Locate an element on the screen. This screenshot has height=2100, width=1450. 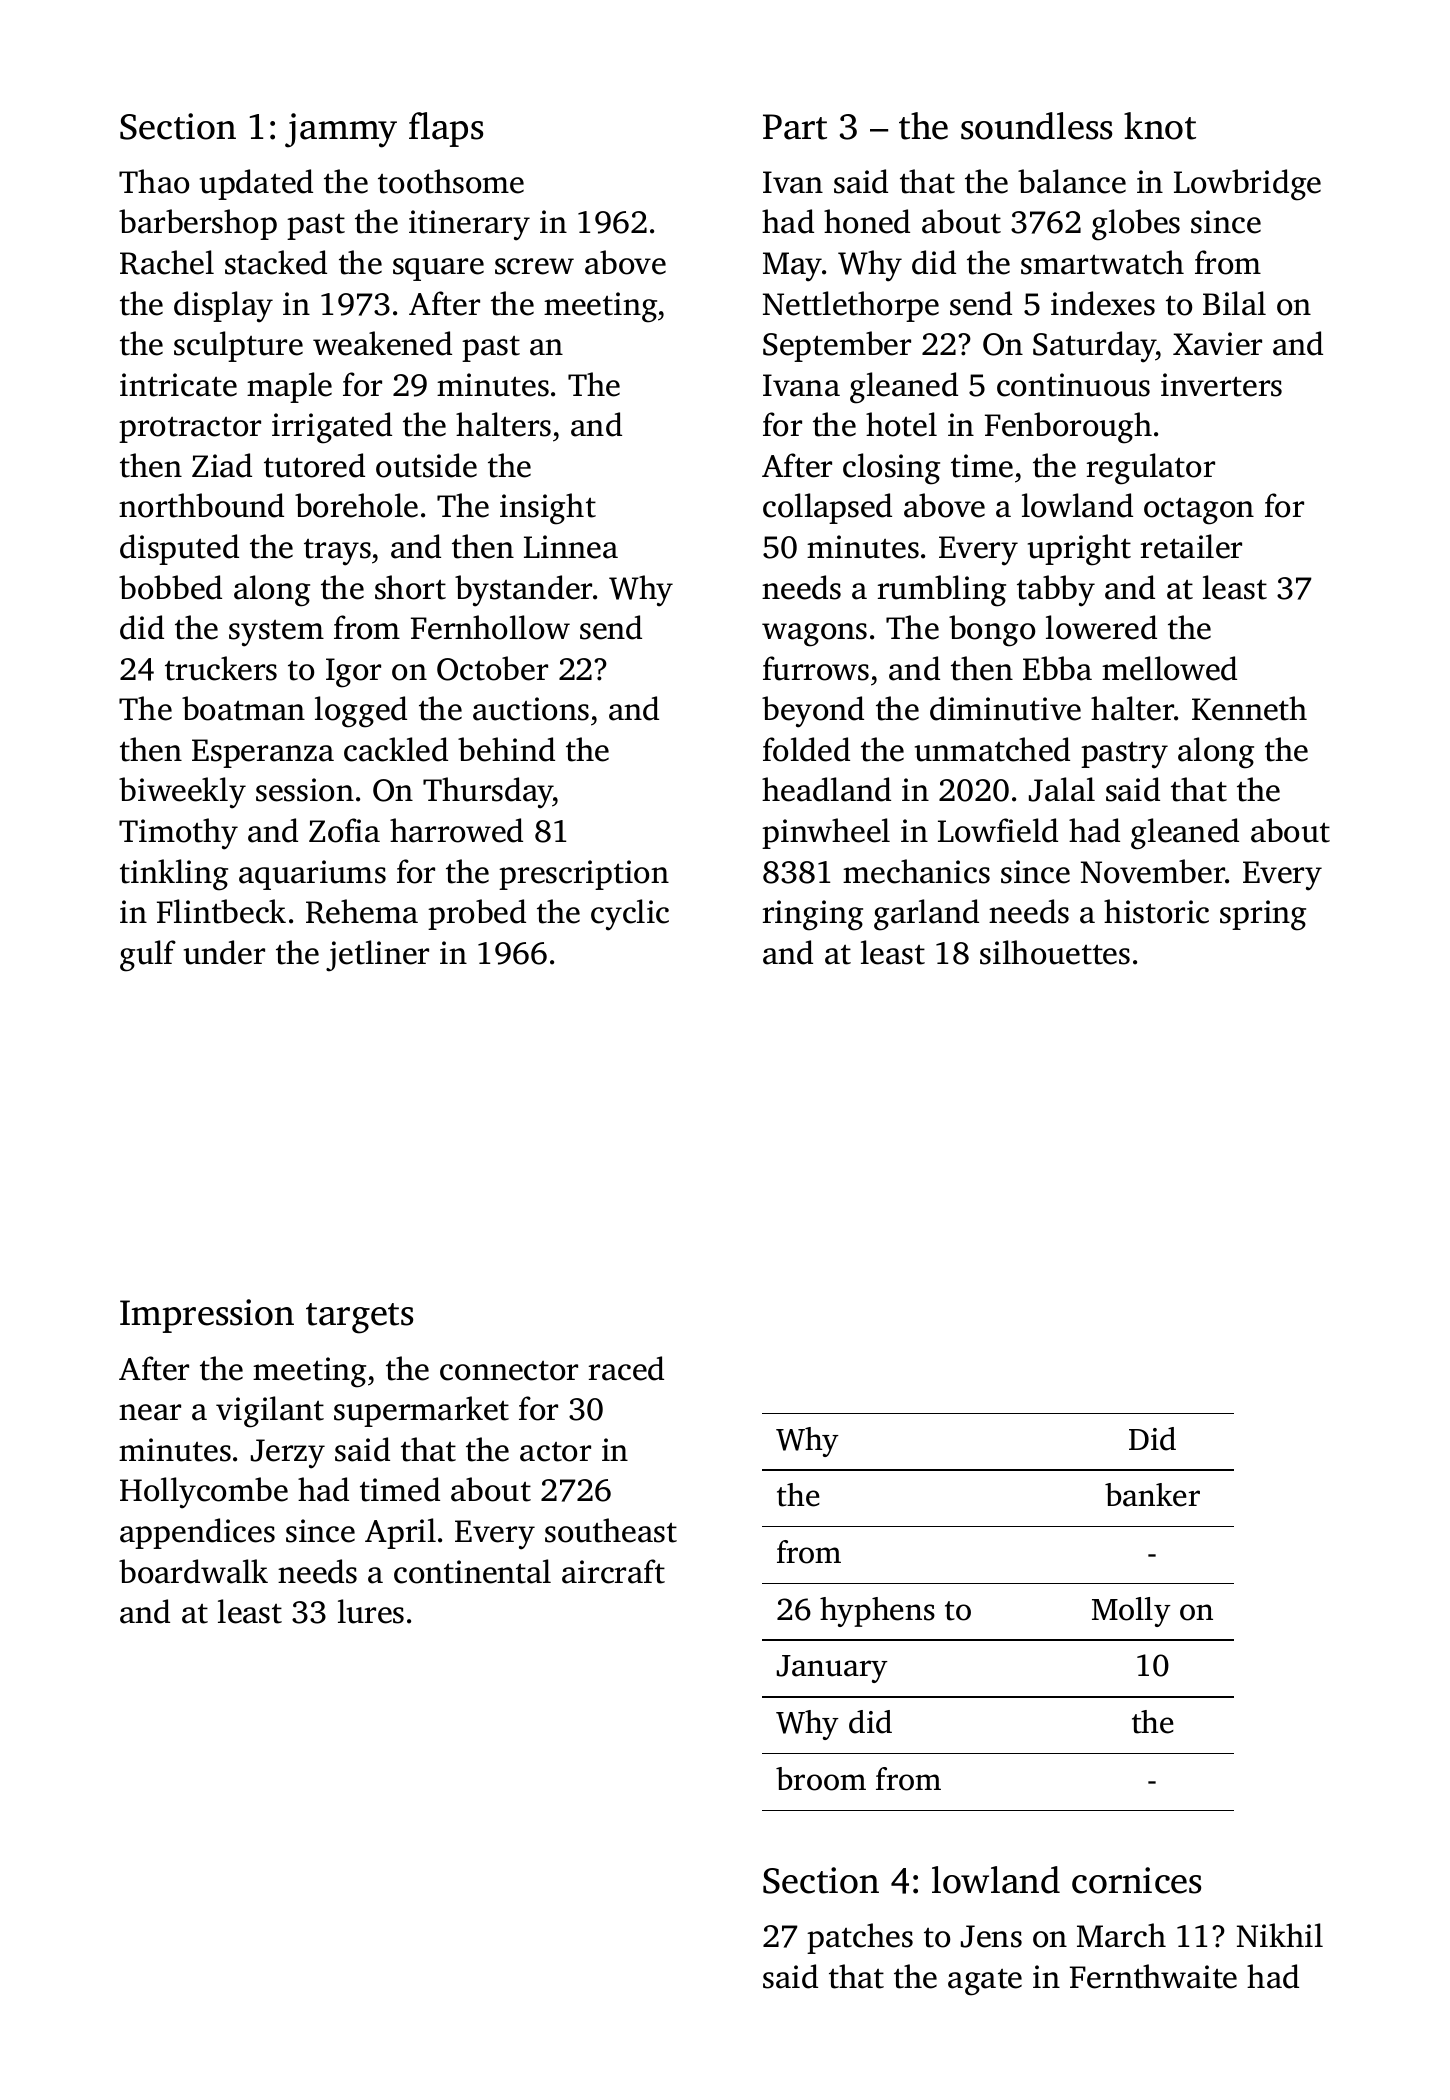
headland is located at coordinates (826, 789).
